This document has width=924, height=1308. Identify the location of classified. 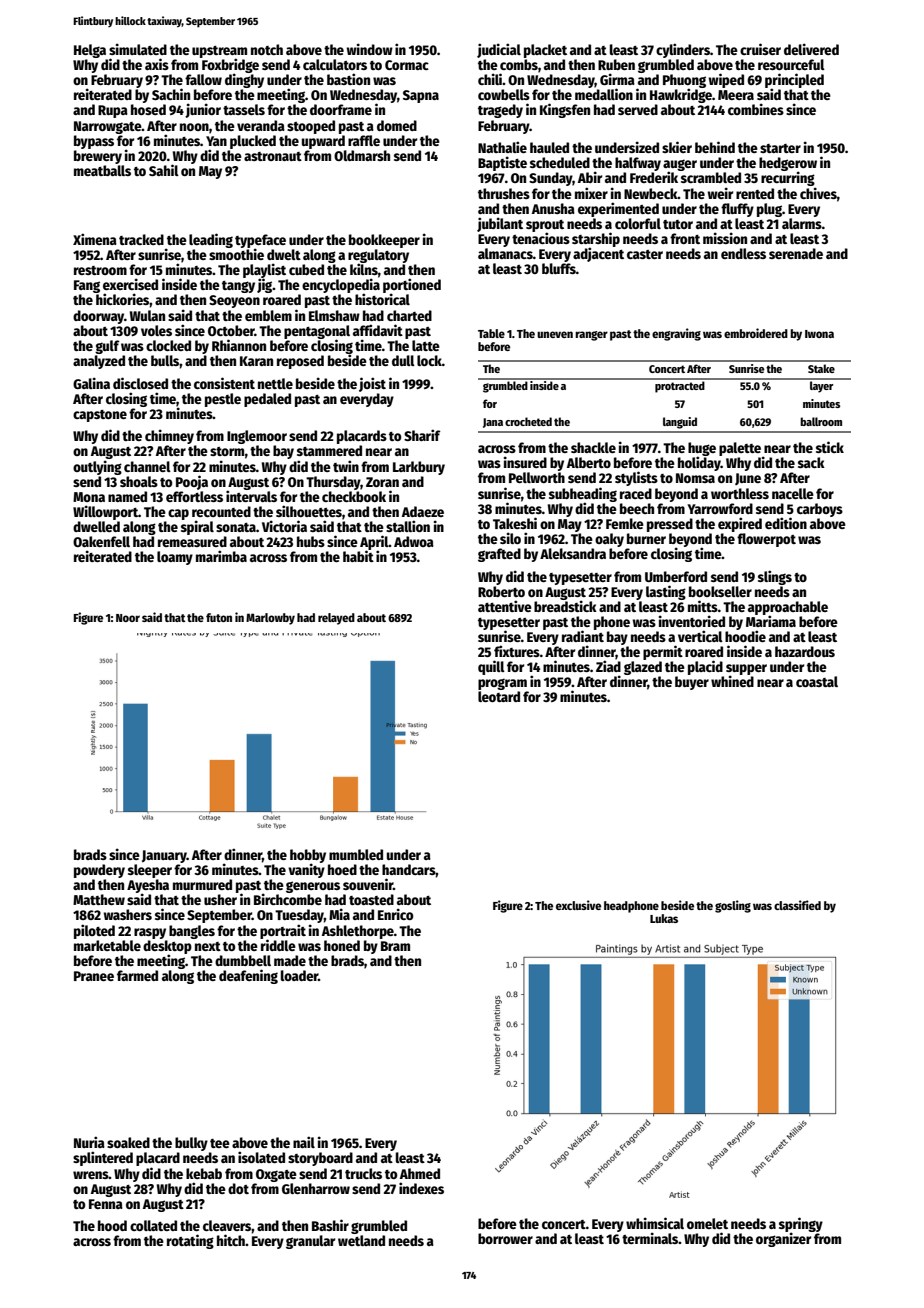
(797, 905).
